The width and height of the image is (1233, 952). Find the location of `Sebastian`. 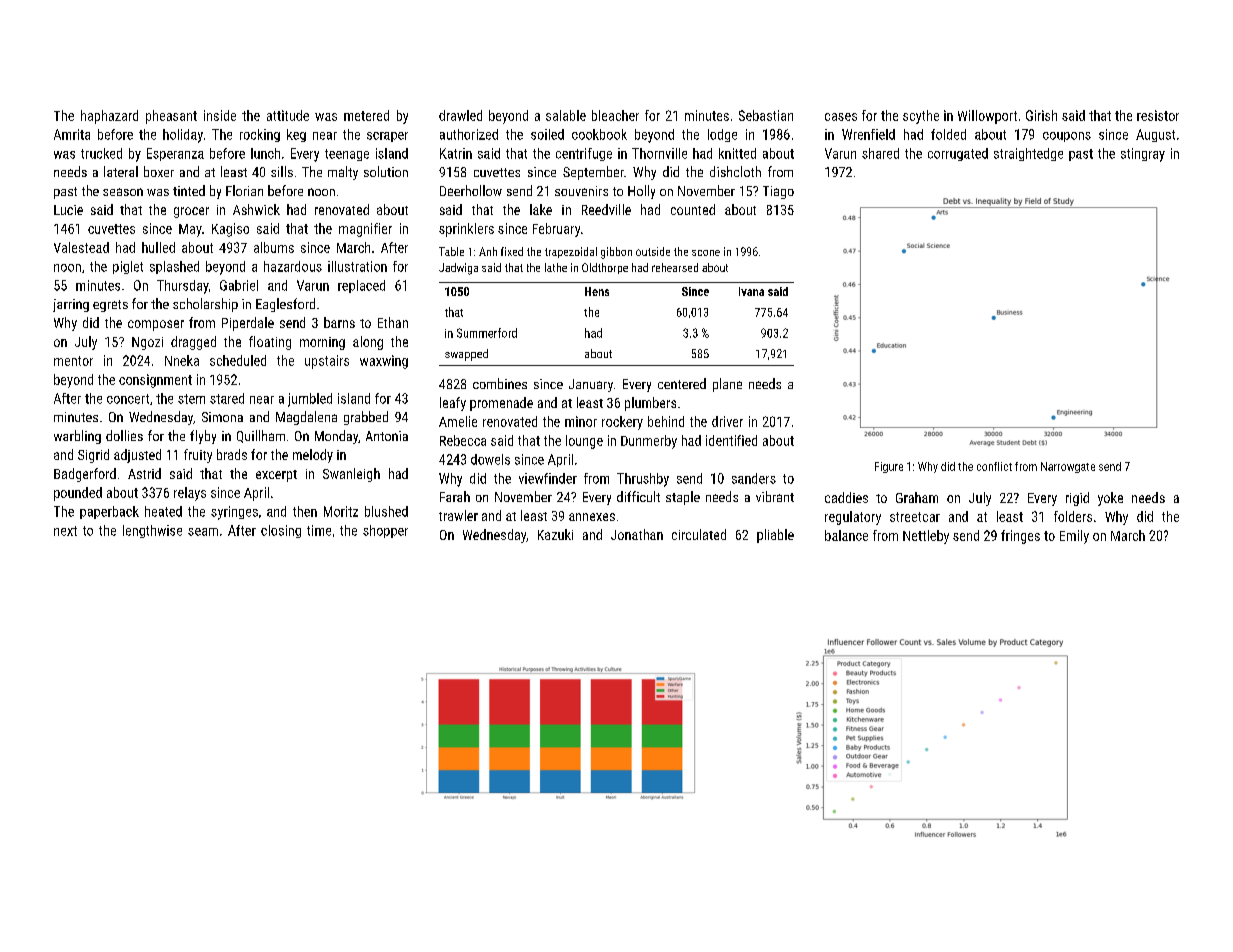

Sebastian is located at coordinates (766, 115).
